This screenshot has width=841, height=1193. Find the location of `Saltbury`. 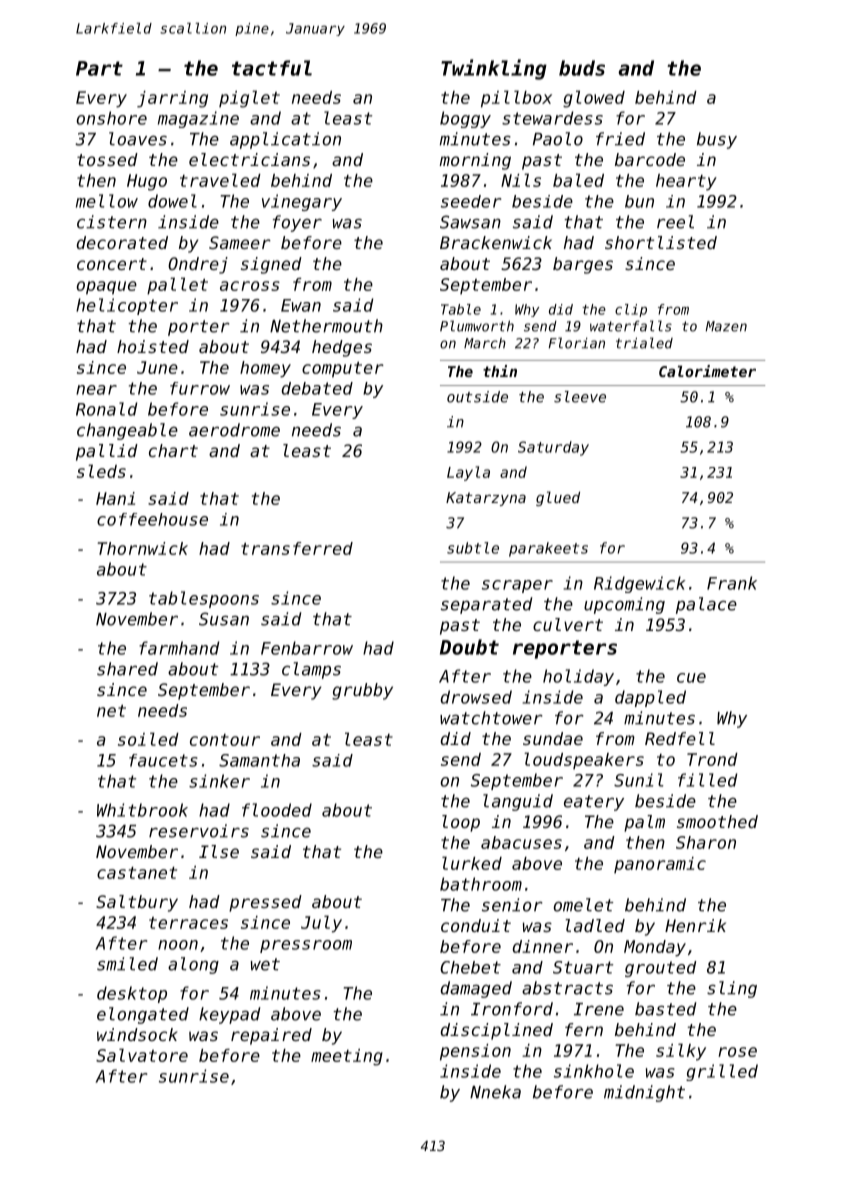

Saltbury is located at coordinates (137, 903).
